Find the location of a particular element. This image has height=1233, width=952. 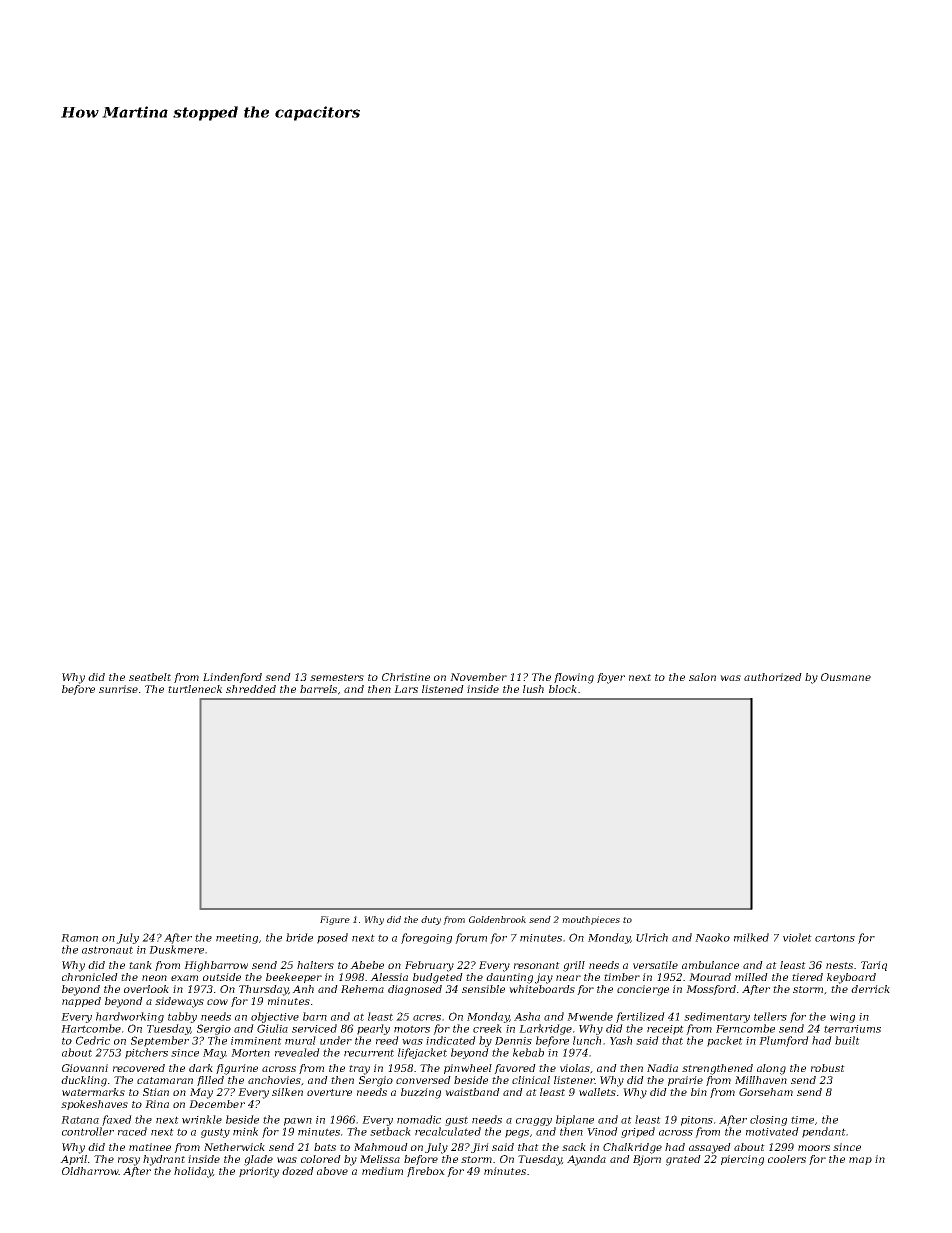

napped is located at coordinates (81, 1002).
